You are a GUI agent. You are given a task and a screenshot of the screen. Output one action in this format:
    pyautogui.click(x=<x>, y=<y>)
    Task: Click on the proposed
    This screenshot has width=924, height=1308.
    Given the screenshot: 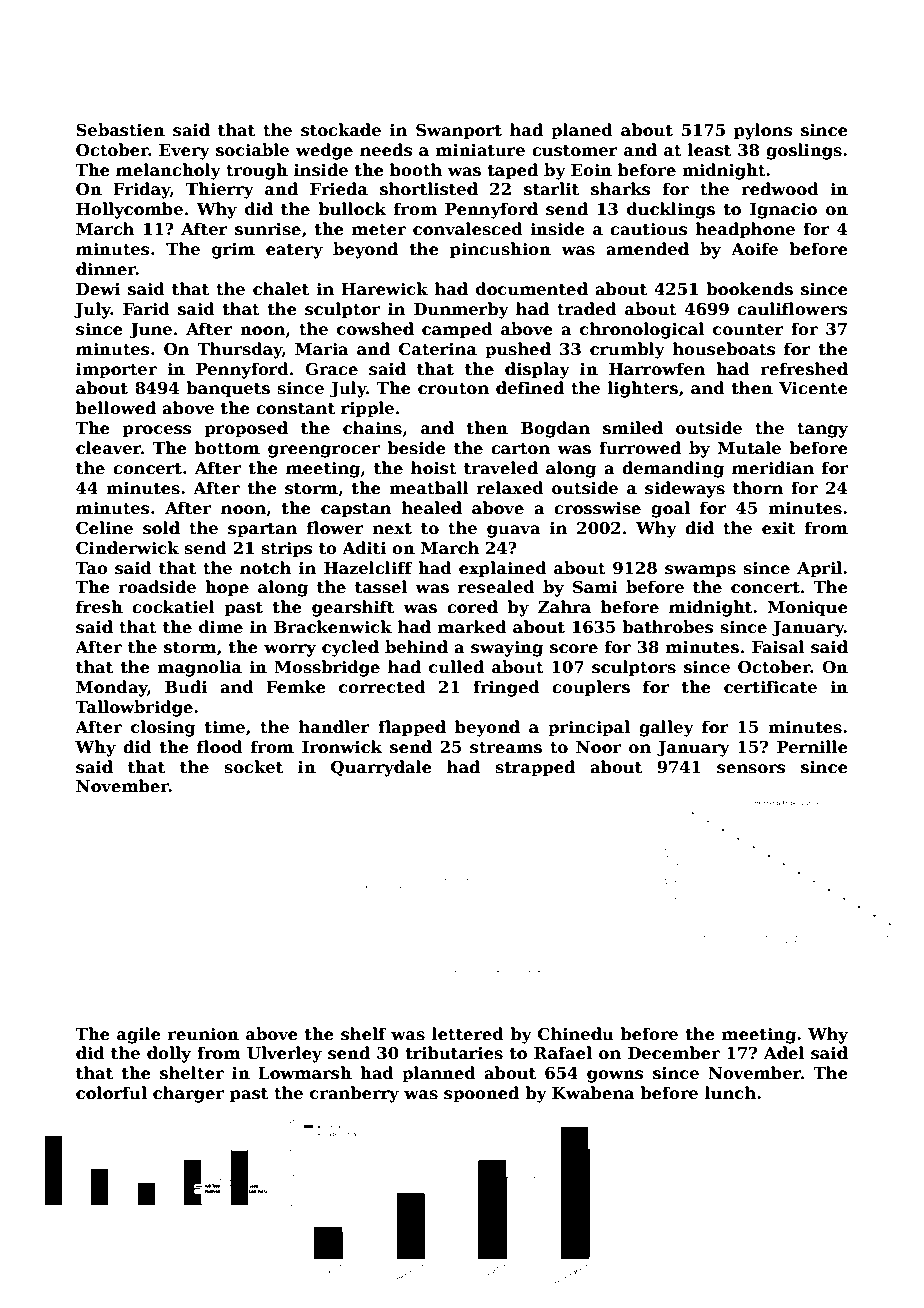 What is the action you would take?
    pyautogui.click(x=246, y=429)
